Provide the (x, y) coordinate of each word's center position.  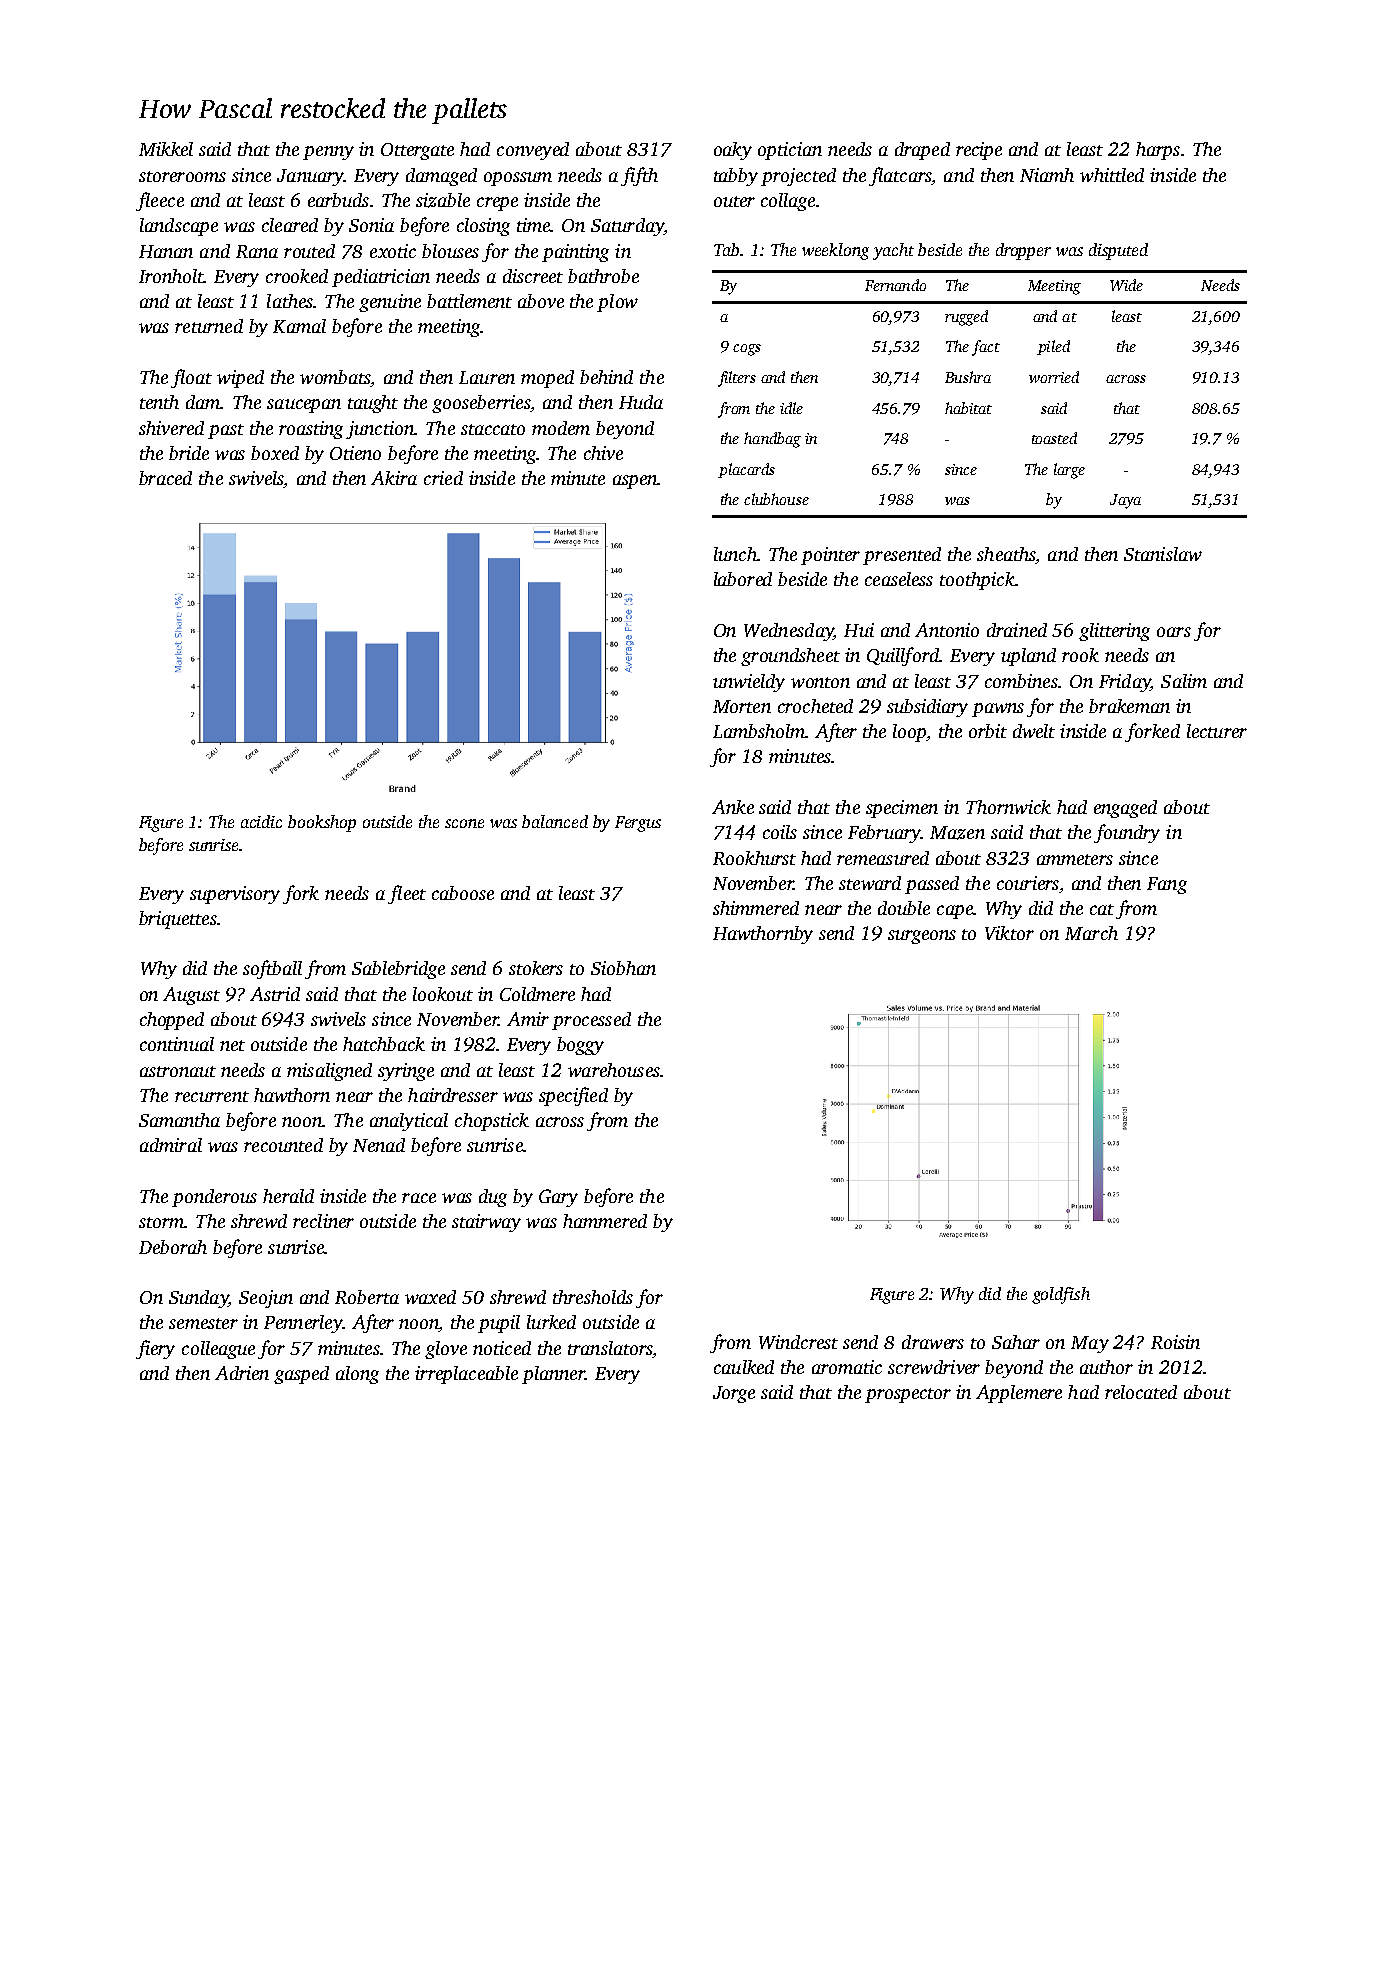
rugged (966, 318)
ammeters (1075, 859)
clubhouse (776, 499)
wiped (240, 379)
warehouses (614, 1070)
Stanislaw (1163, 554)
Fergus (638, 824)
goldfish (1061, 1295)
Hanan (166, 251)
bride (189, 453)
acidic (261, 821)
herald (288, 1196)
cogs (747, 350)
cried (443, 478)
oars (1174, 632)
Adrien (242, 1373)
